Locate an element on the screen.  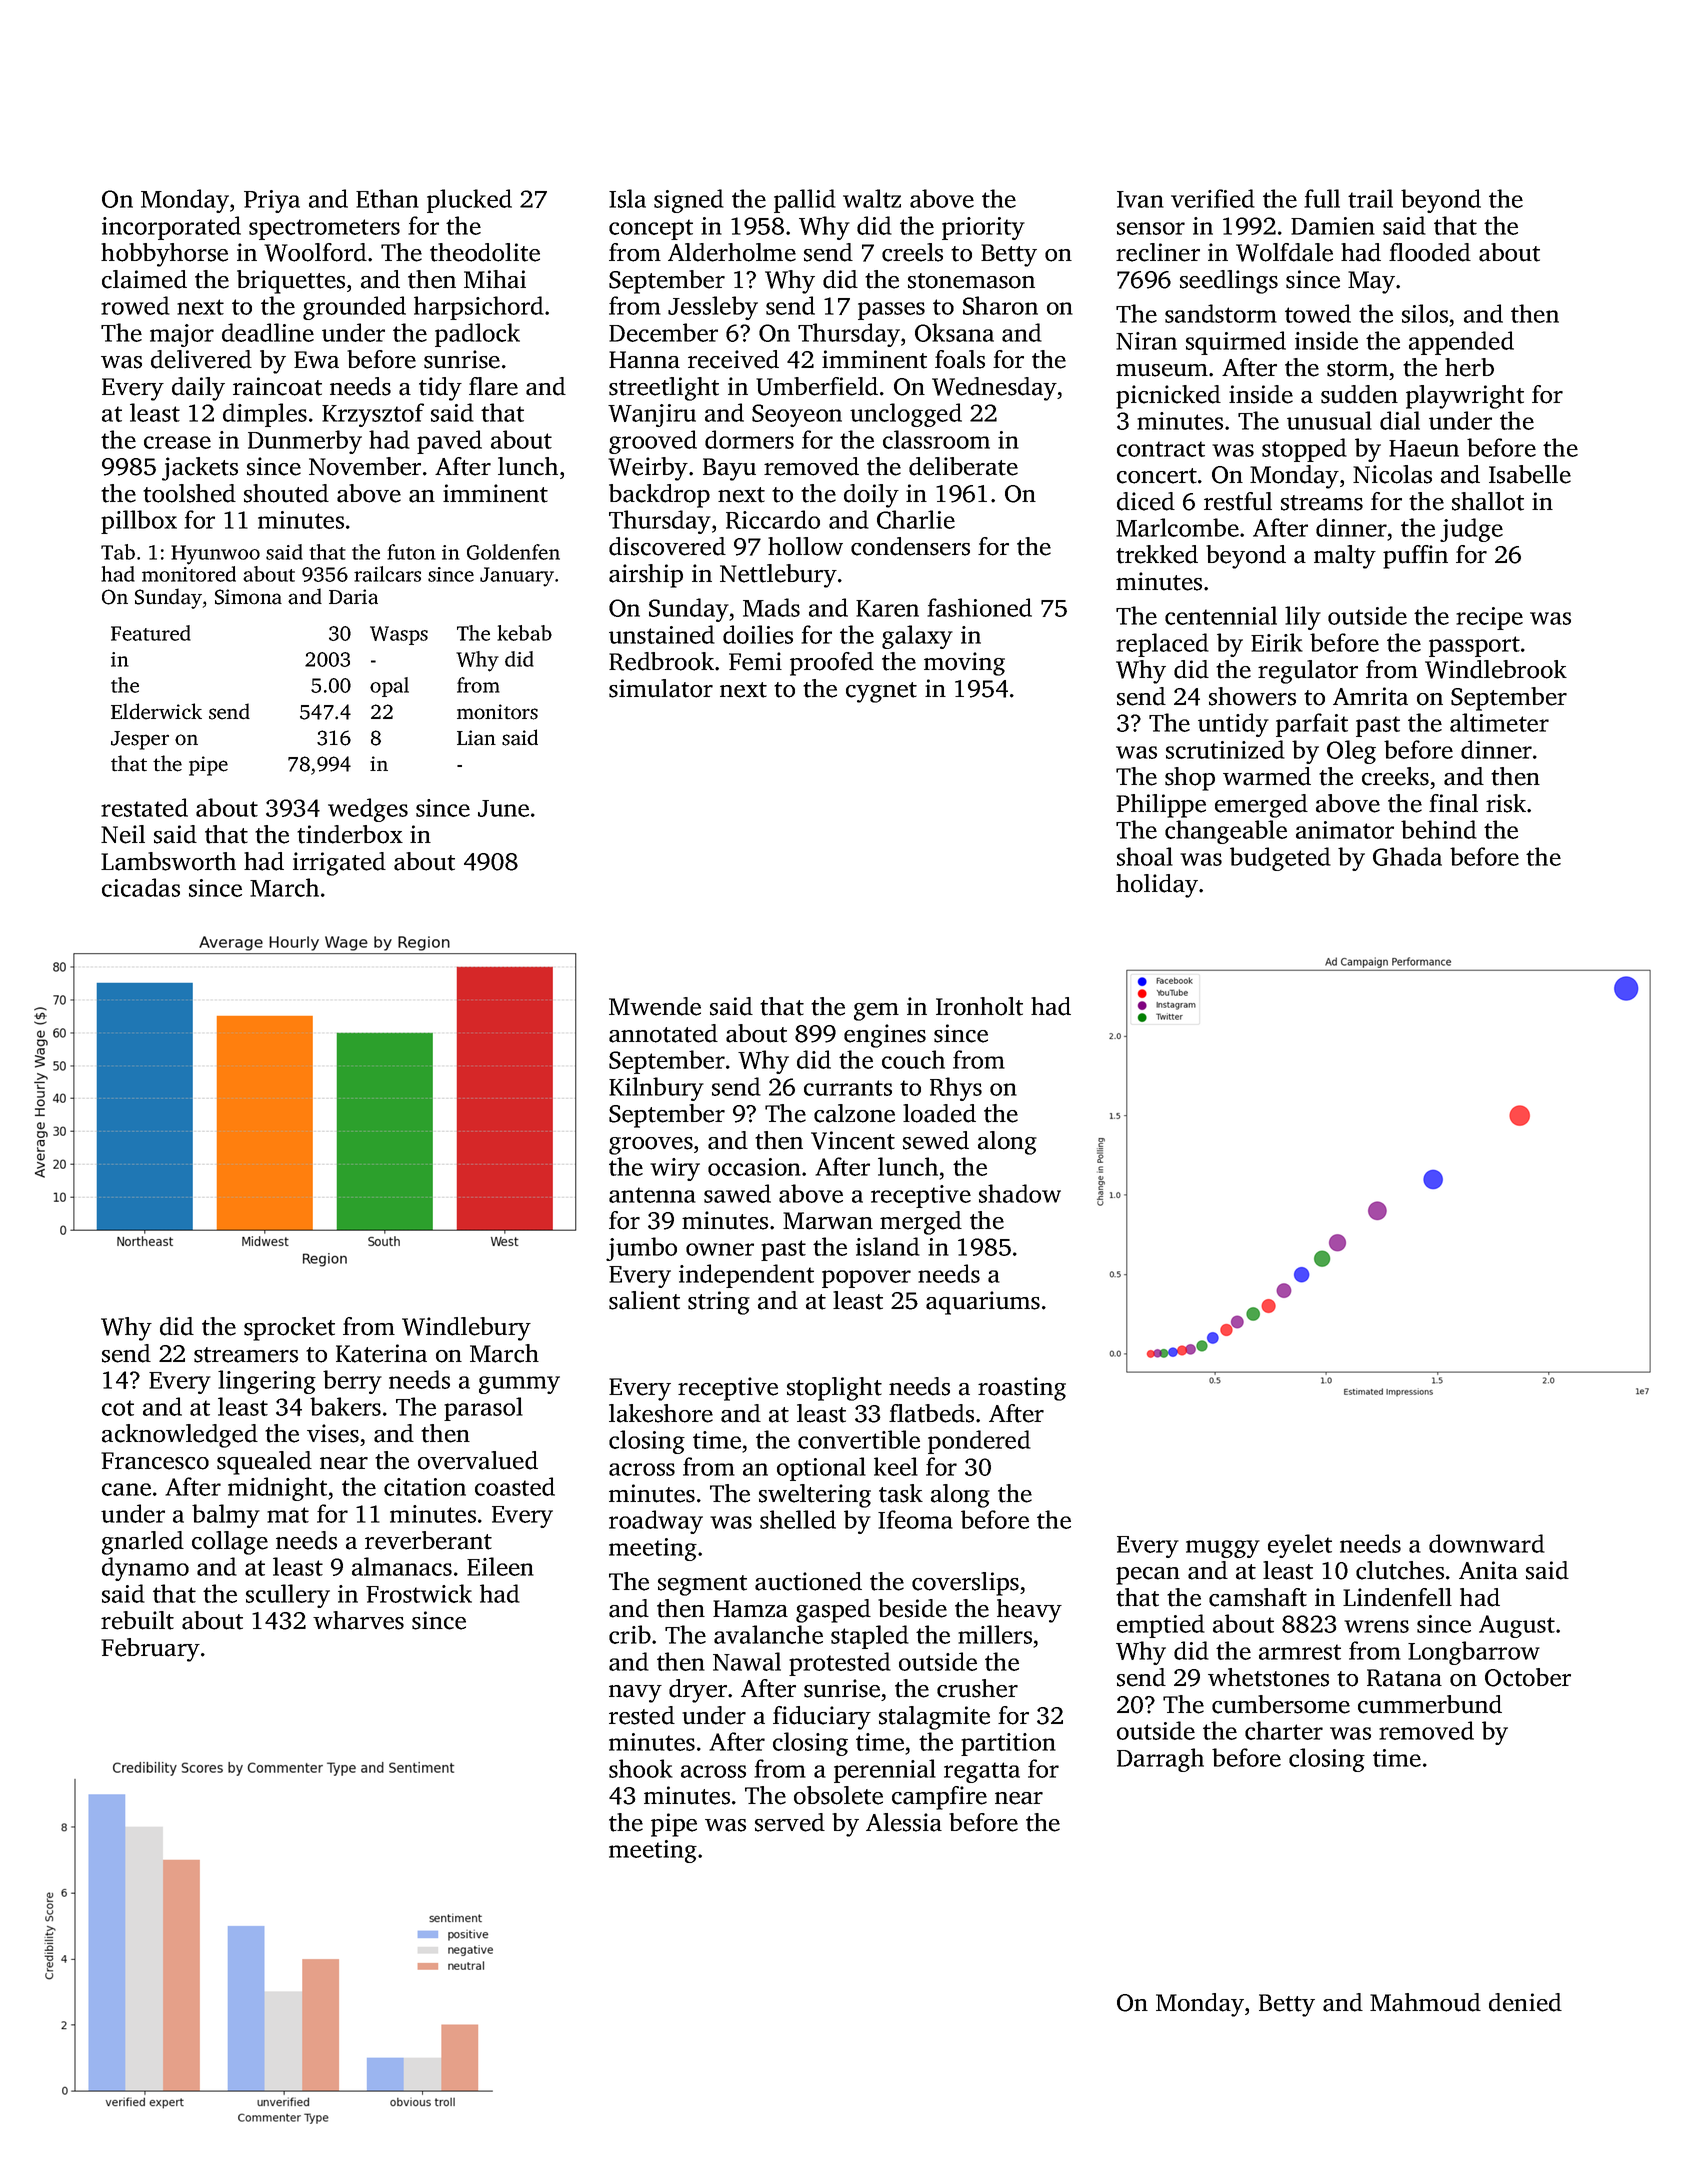
cane is located at coordinates (126, 1489).
